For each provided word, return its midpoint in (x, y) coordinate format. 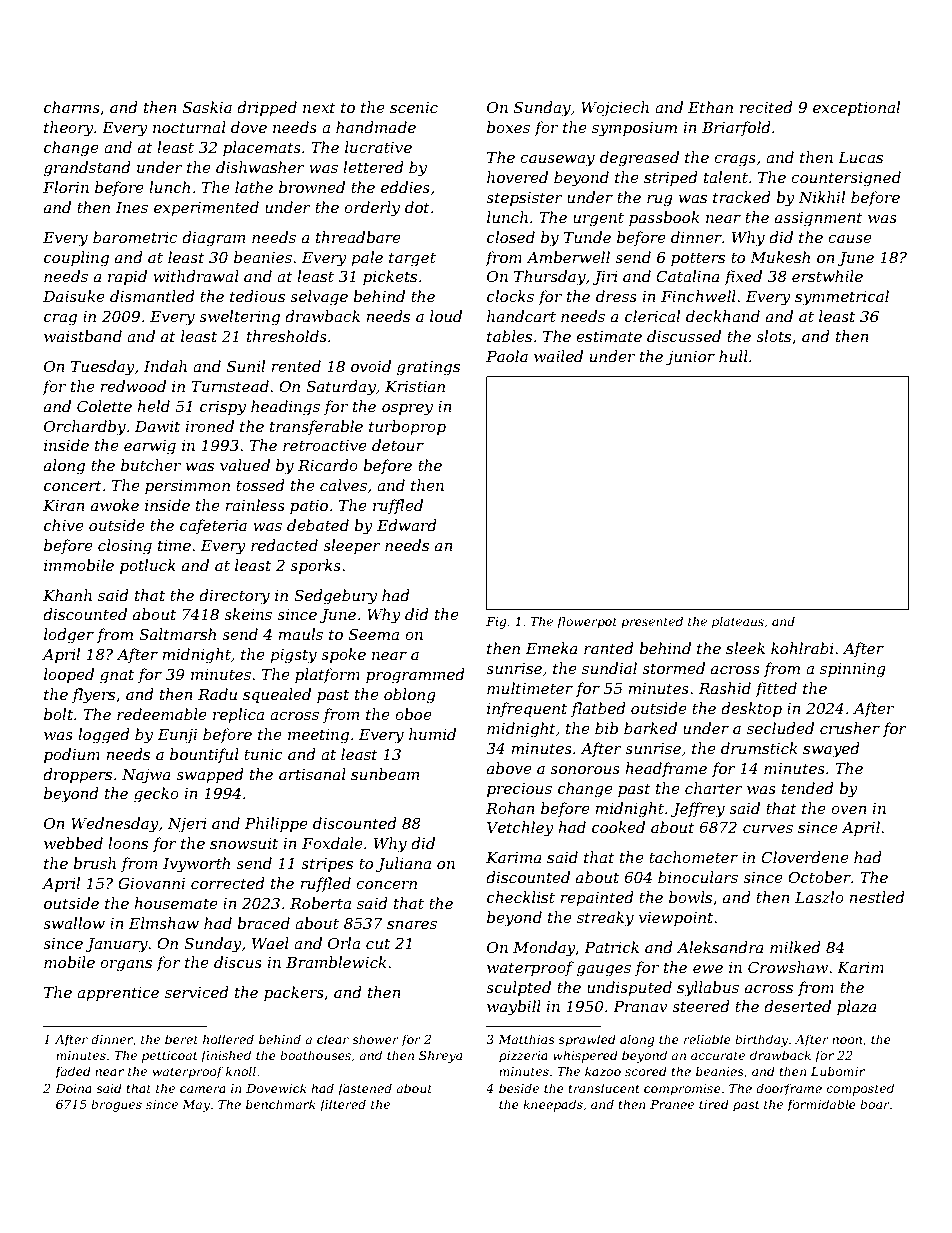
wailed (558, 356)
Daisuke (74, 296)
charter (714, 788)
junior (690, 358)
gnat (117, 676)
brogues (116, 1105)
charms (72, 107)
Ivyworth (196, 865)
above (509, 768)
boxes (508, 127)
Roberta (320, 903)
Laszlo (819, 897)
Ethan (710, 107)
